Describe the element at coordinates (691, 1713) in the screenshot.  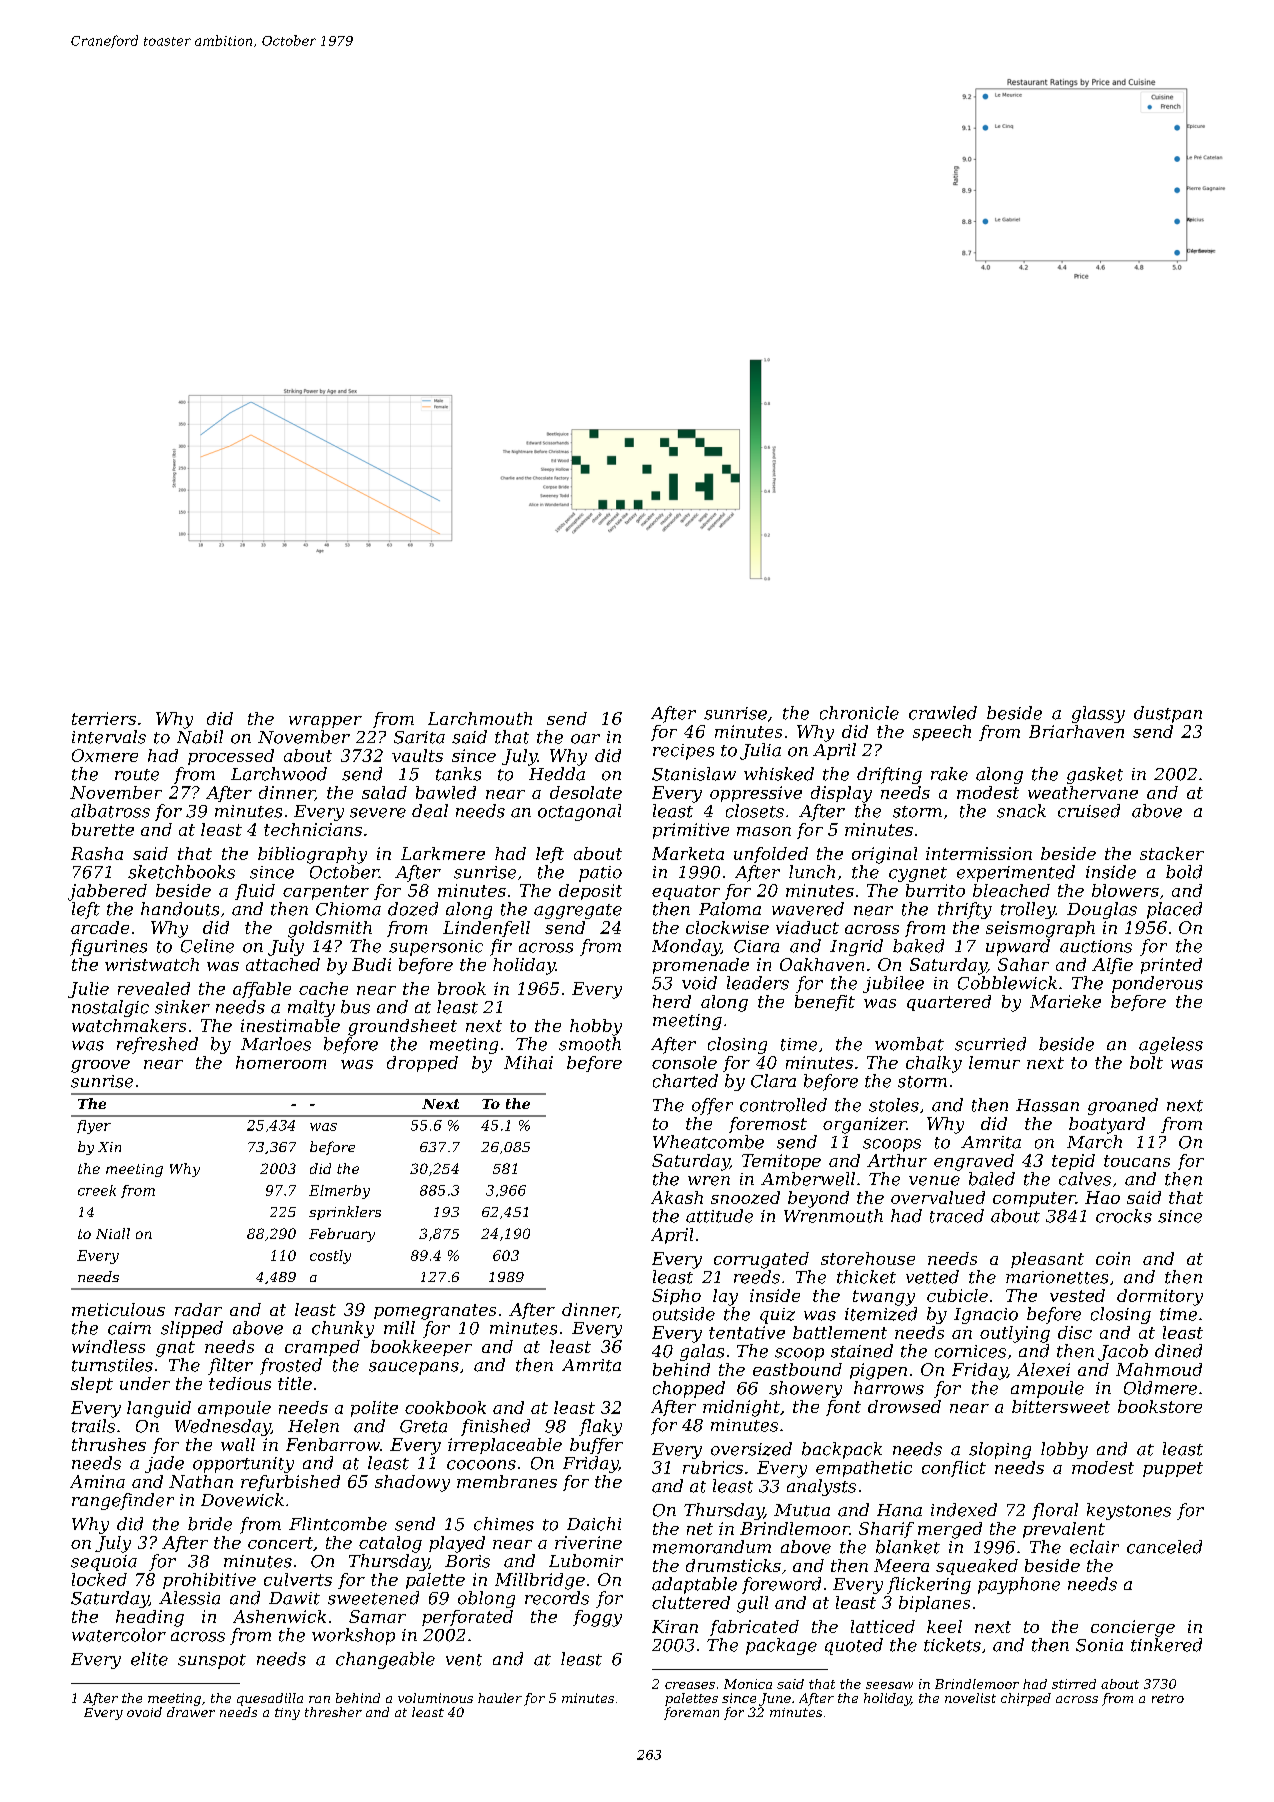
I see `foreman` at that location.
